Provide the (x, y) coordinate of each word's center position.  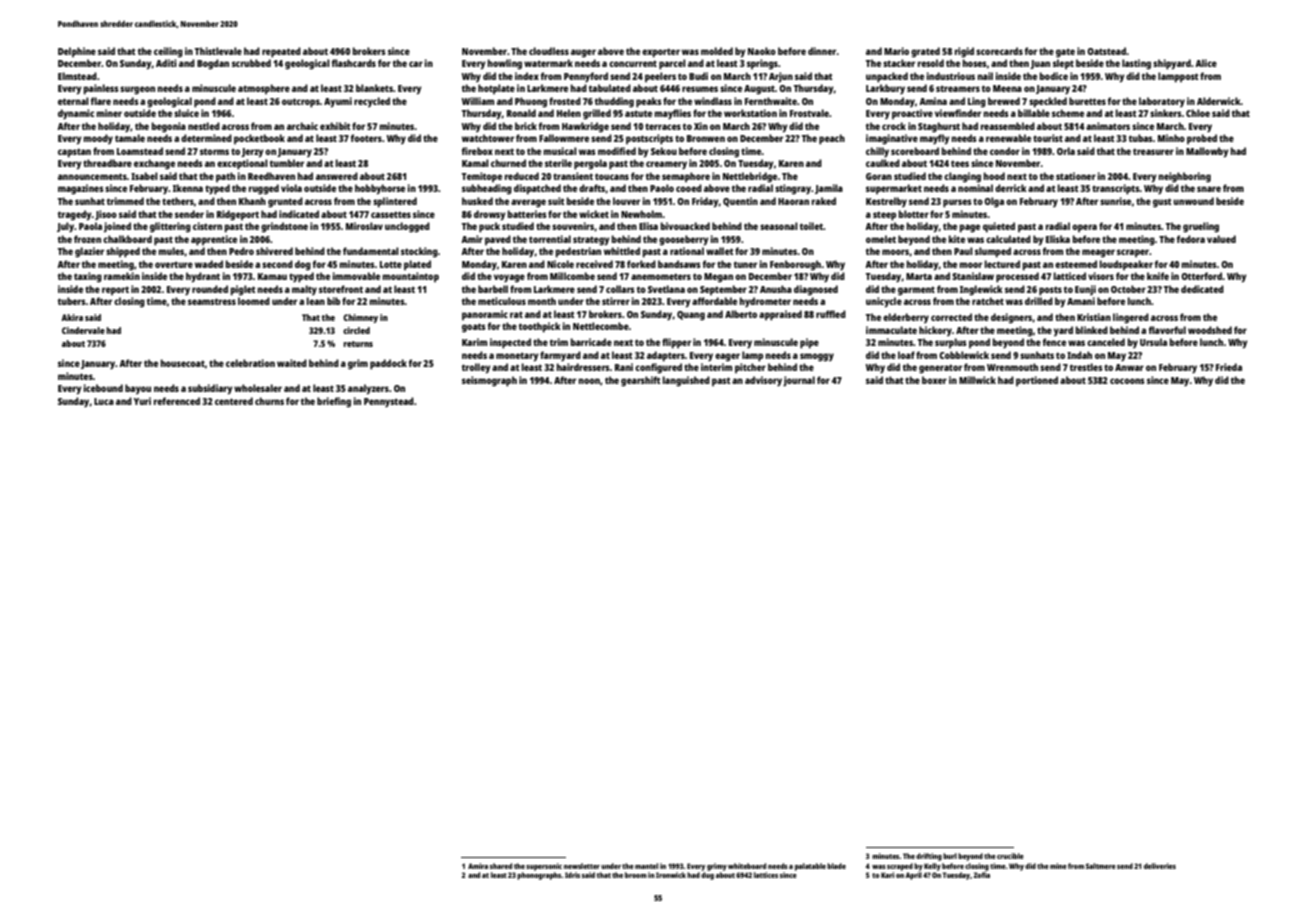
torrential (550, 239)
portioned (1037, 381)
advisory (763, 381)
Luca (104, 401)
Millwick (977, 380)
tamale (130, 138)
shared (501, 866)
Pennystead (389, 402)
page (970, 228)
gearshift (640, 381)
